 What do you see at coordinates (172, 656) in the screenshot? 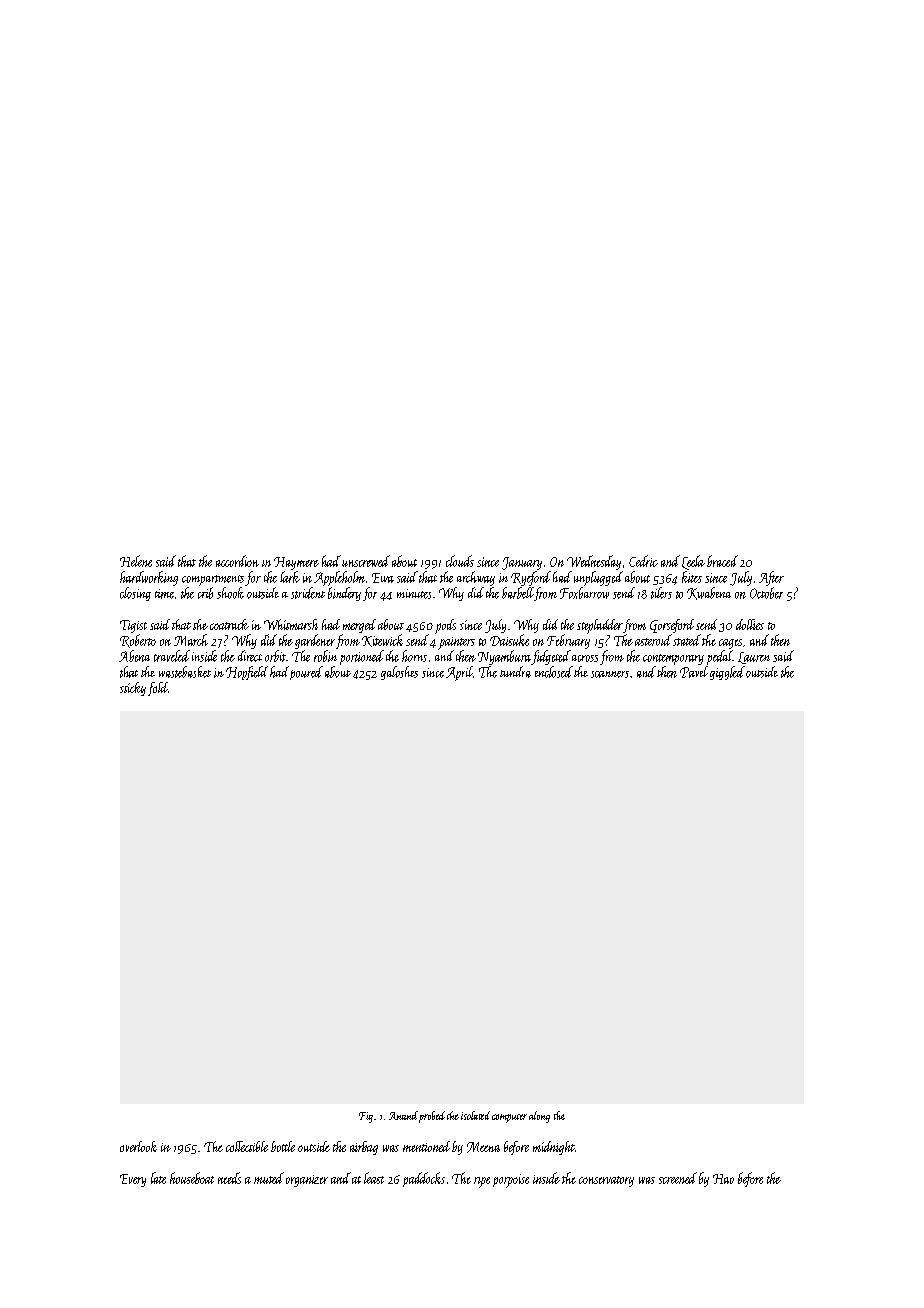
I see `traveled` at bounding box center [172, 656].
